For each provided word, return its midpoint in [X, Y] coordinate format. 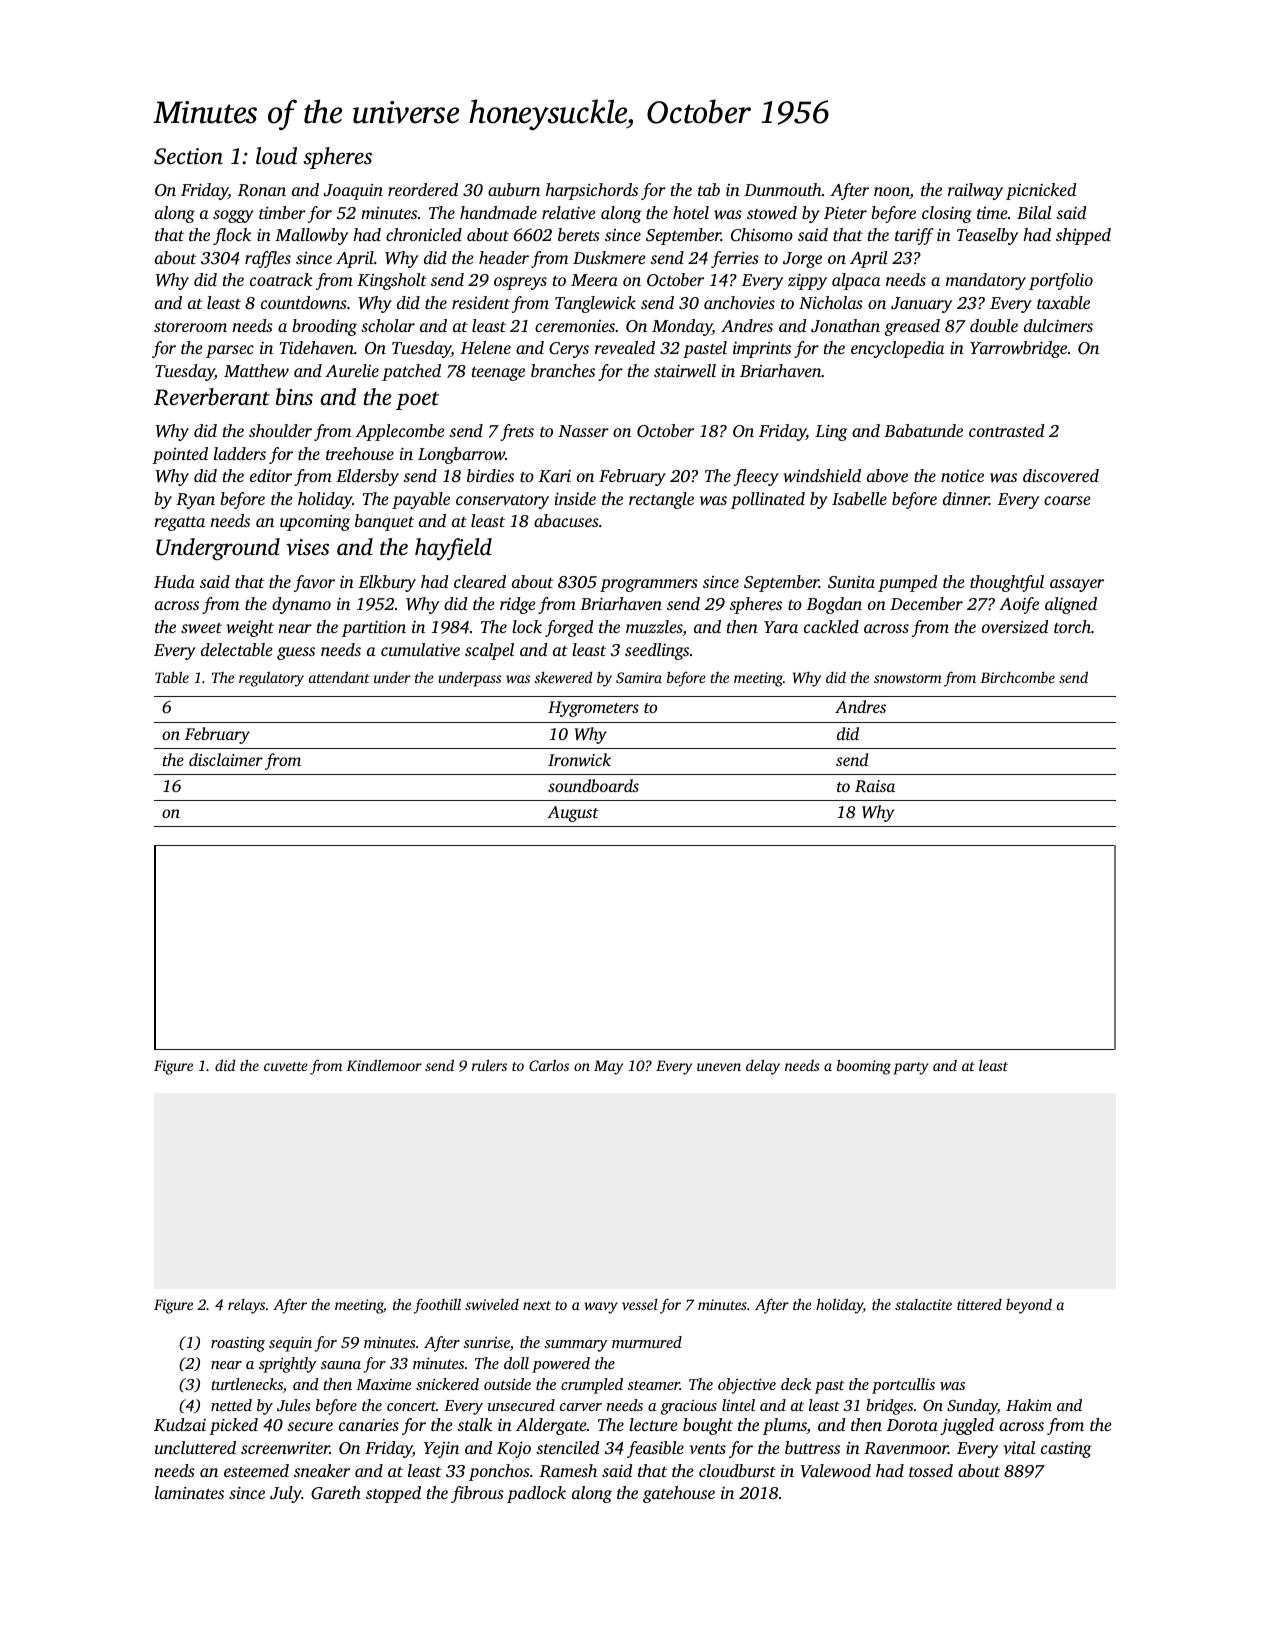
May [608, 1067]
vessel [640, 1304]
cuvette [286, 1066]
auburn [514, 189]
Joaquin [353, 192]
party [911, 1068]
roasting [238, 1344]
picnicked [1041, 191]
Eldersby [367, 477]
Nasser [583, 431]
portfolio [1061, 281]
